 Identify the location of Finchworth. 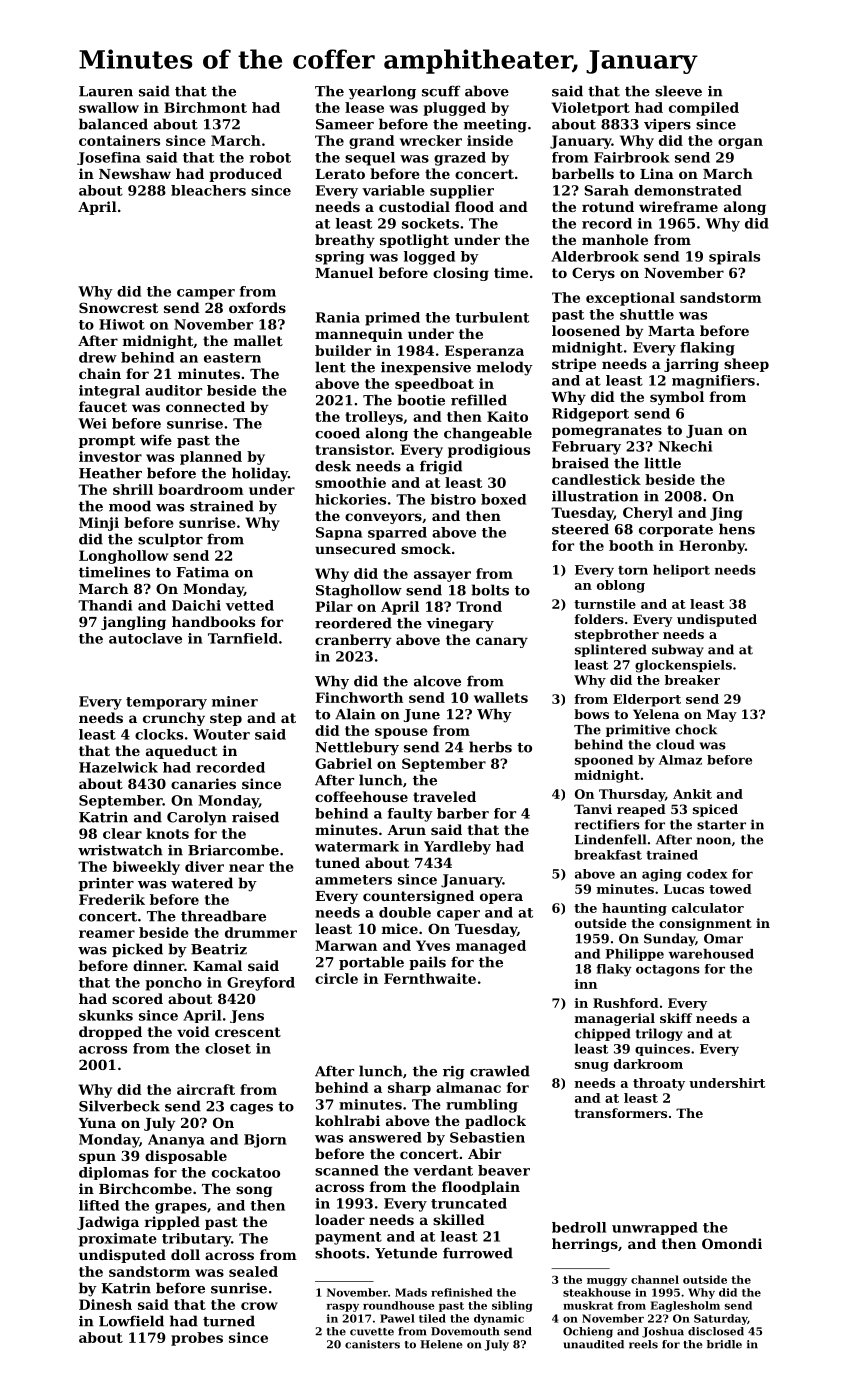
(359, 697).
